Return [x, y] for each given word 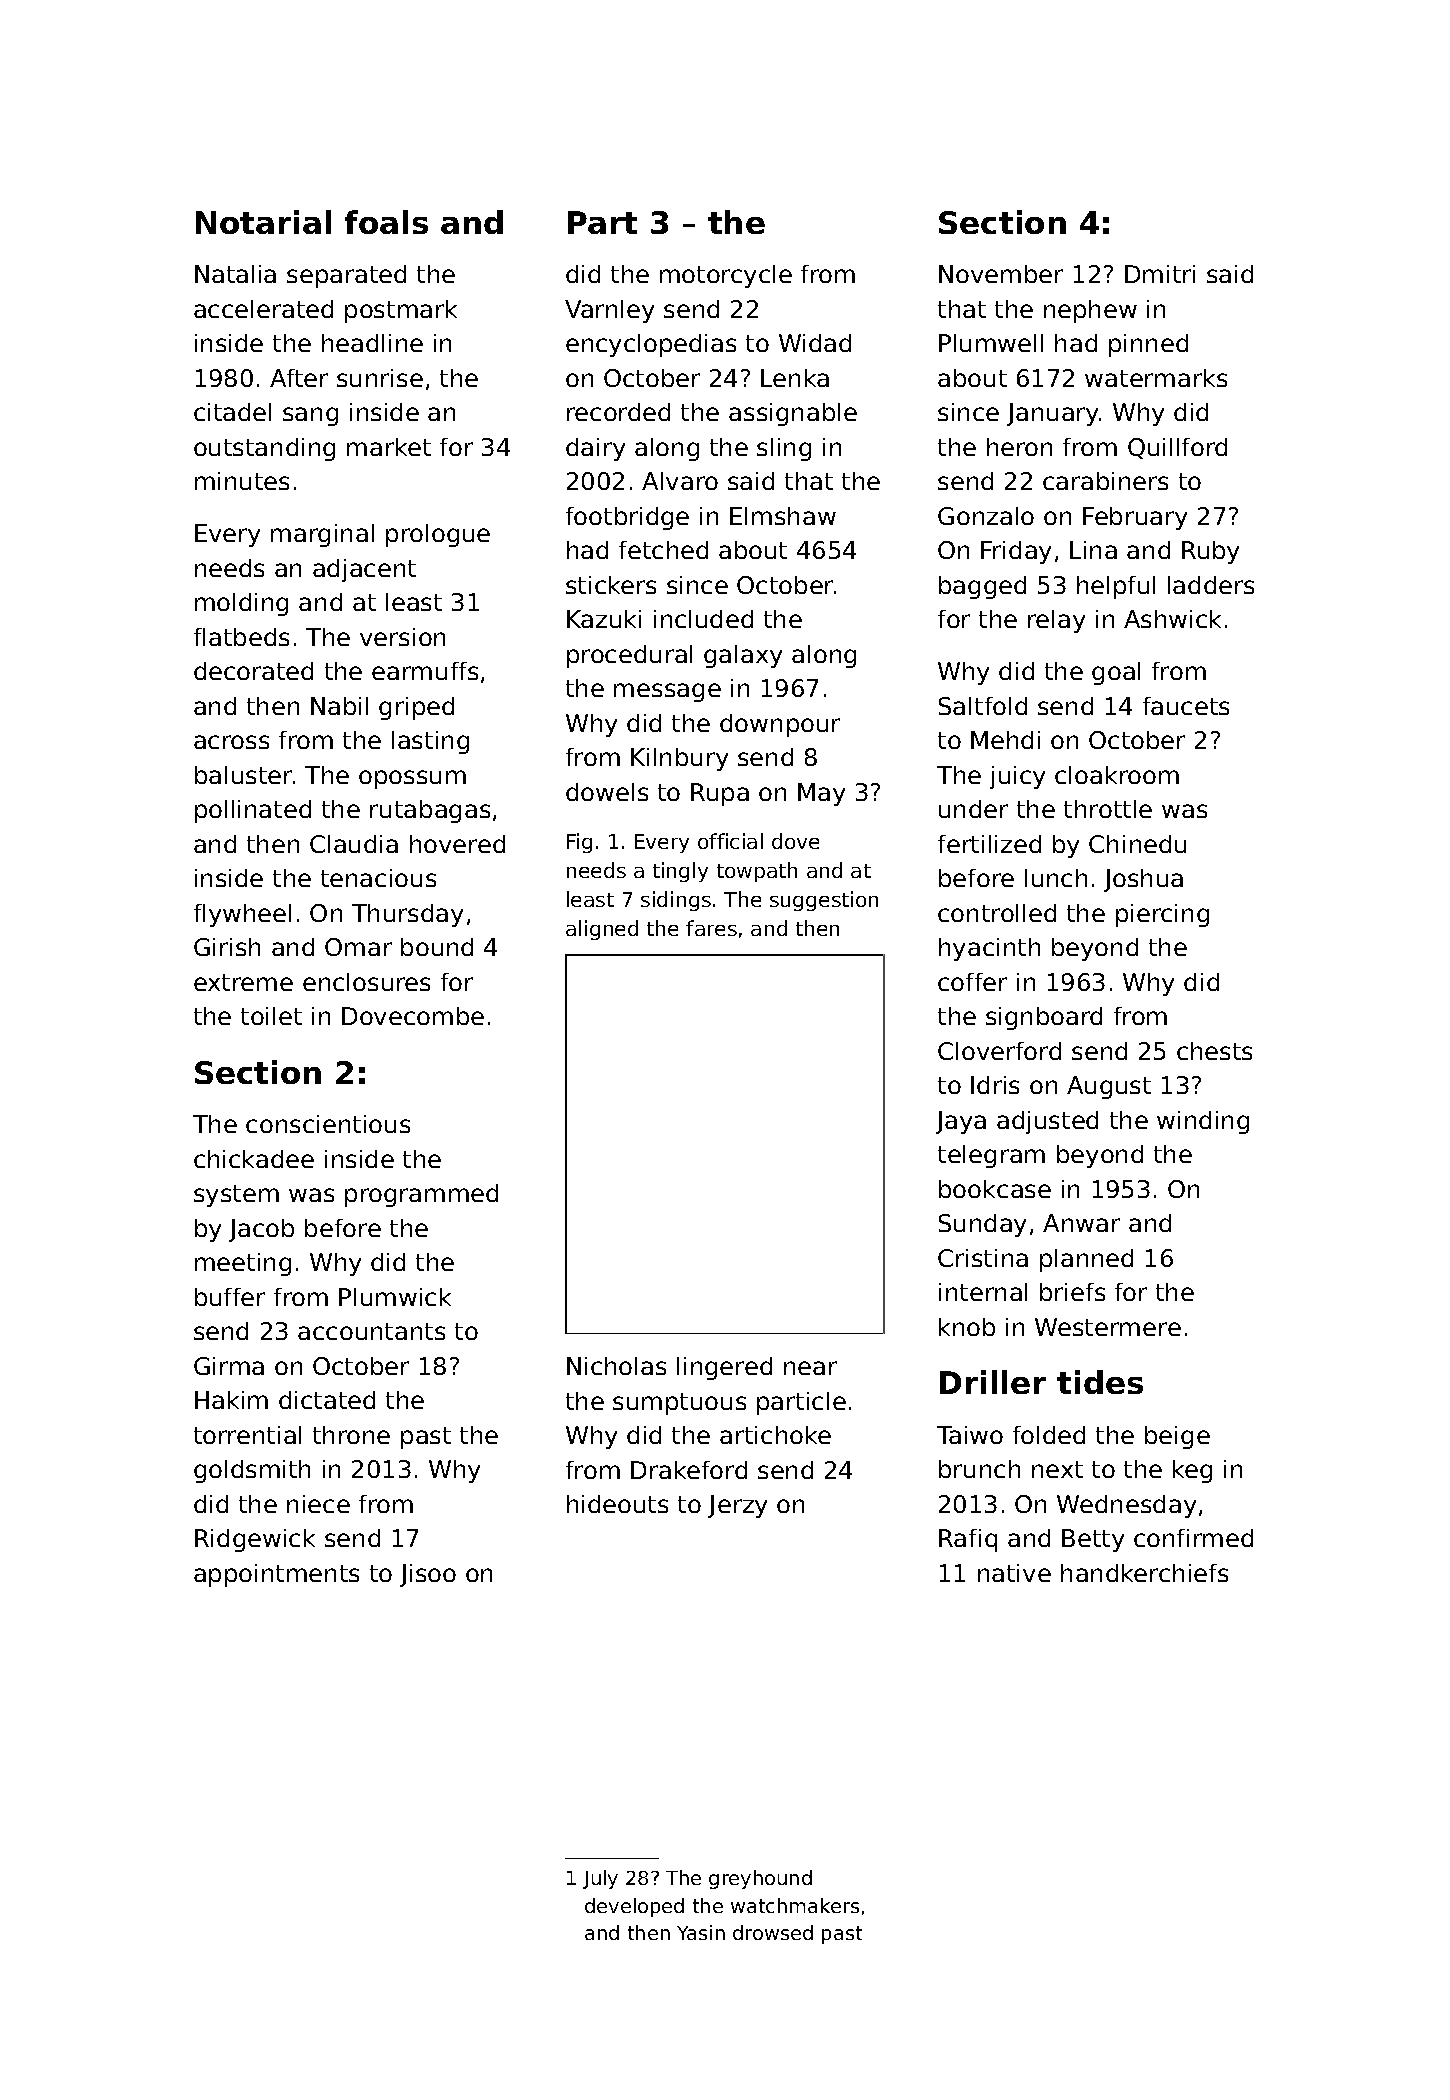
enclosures [366, 982]
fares [711, 928]
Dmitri [1160, 274]
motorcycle [726, 276]
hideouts [617, 1504]
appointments [276, 1575]
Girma [229, 1366]
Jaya [961, 1122]
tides [1100, 1382]
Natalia [235, 274]
